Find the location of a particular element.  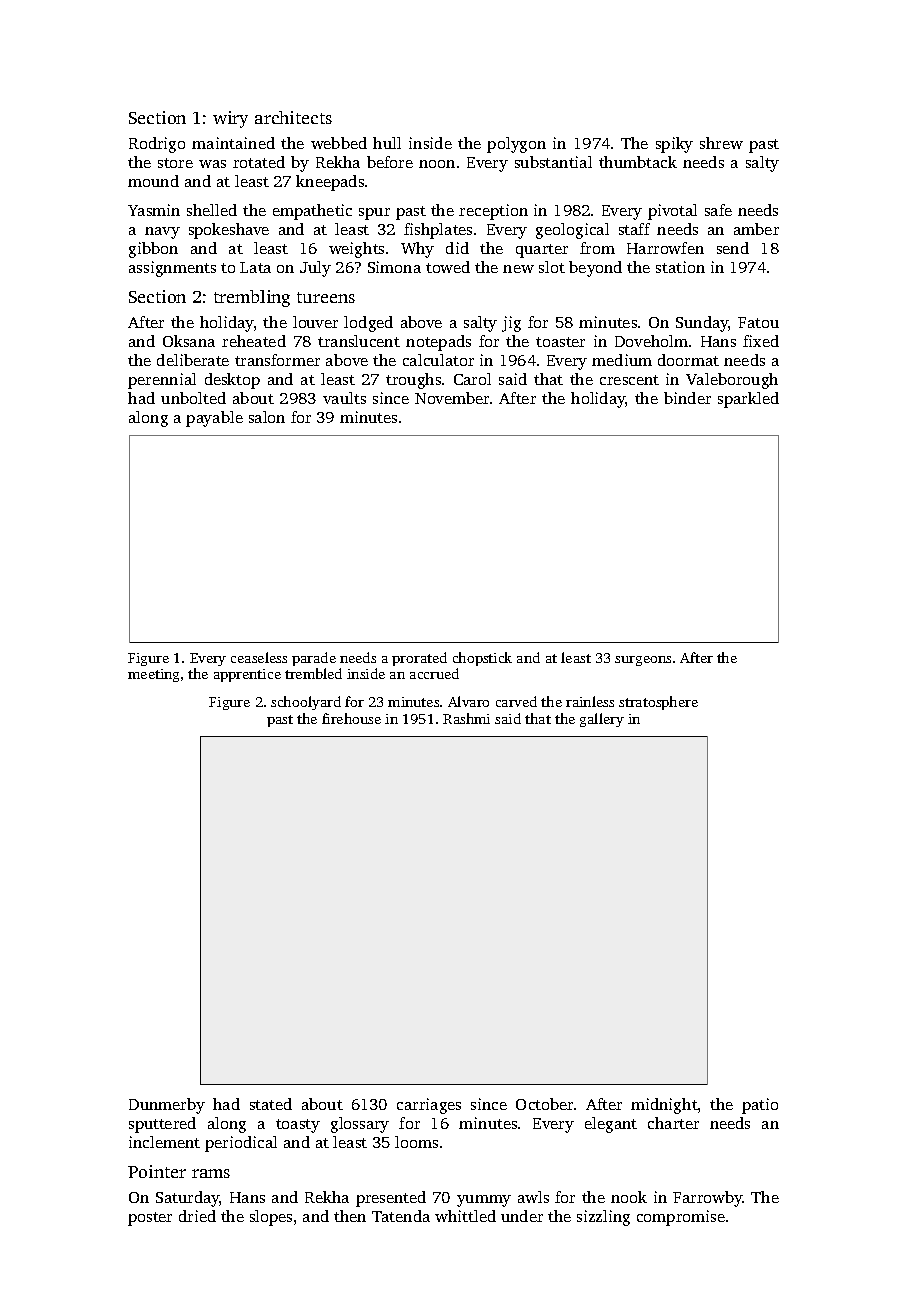

prorated is located at coordinates (419, 659).
